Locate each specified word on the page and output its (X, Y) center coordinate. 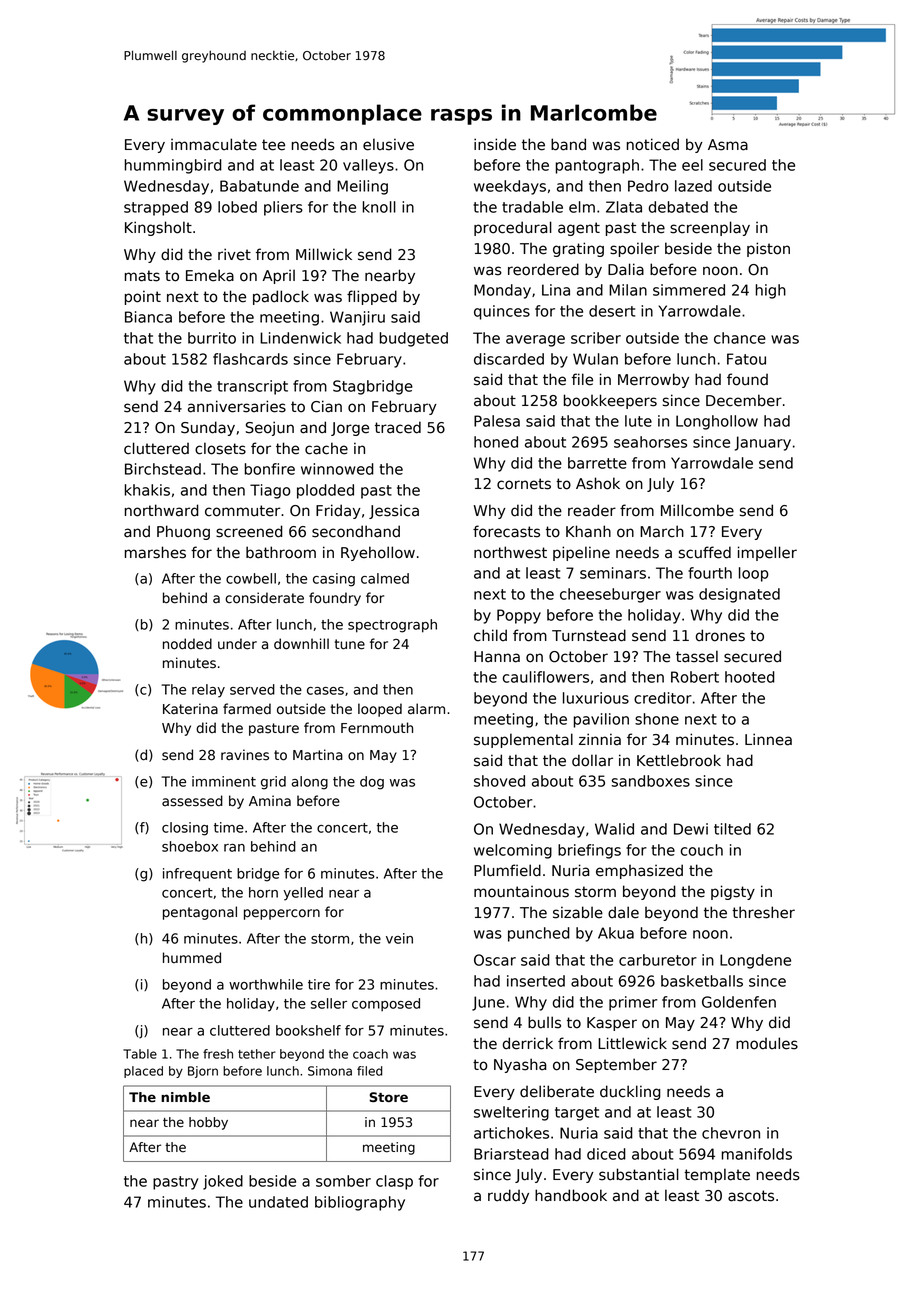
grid (273, 783)
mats (142, 276)
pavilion (601, 720)
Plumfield (507, 870)
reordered (543, 269)
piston (768, 249)
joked (223, 1182)
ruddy (508, 1196)
